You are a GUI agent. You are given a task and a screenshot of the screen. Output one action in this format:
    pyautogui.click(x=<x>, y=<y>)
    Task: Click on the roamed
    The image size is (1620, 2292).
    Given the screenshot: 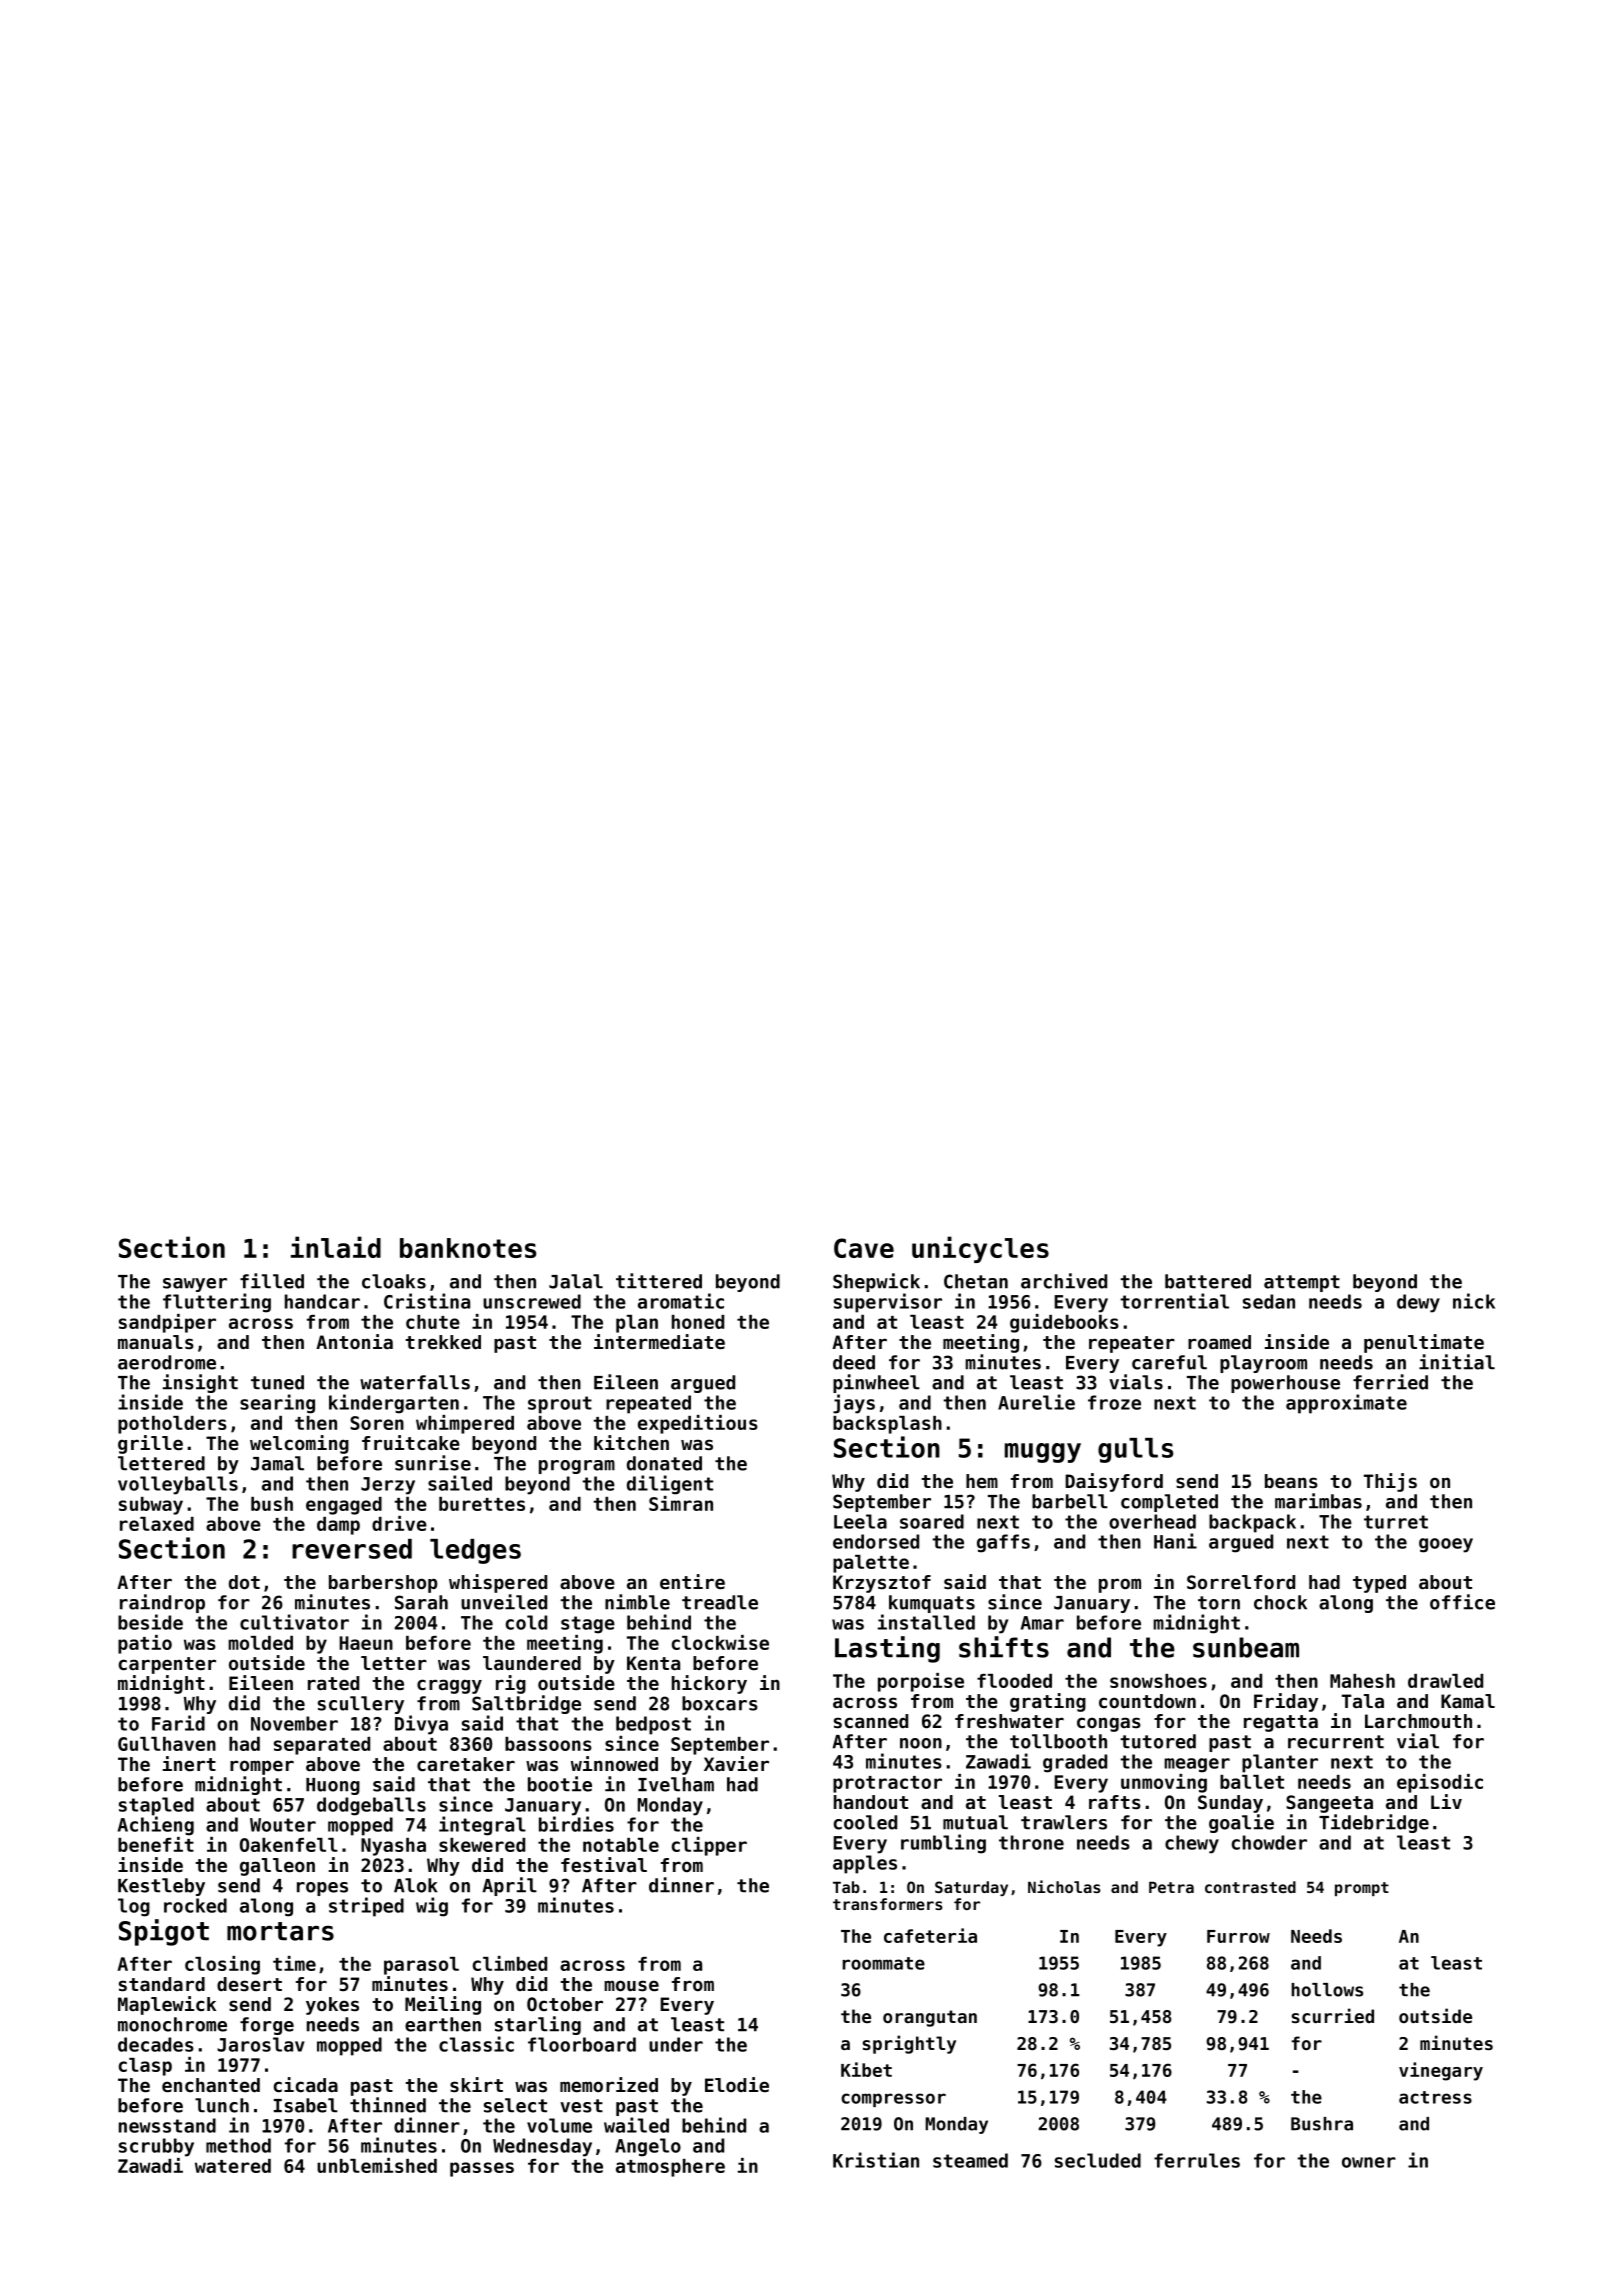 What is the action you would take?
    pyautogui.click(x=1219, y=1342)
